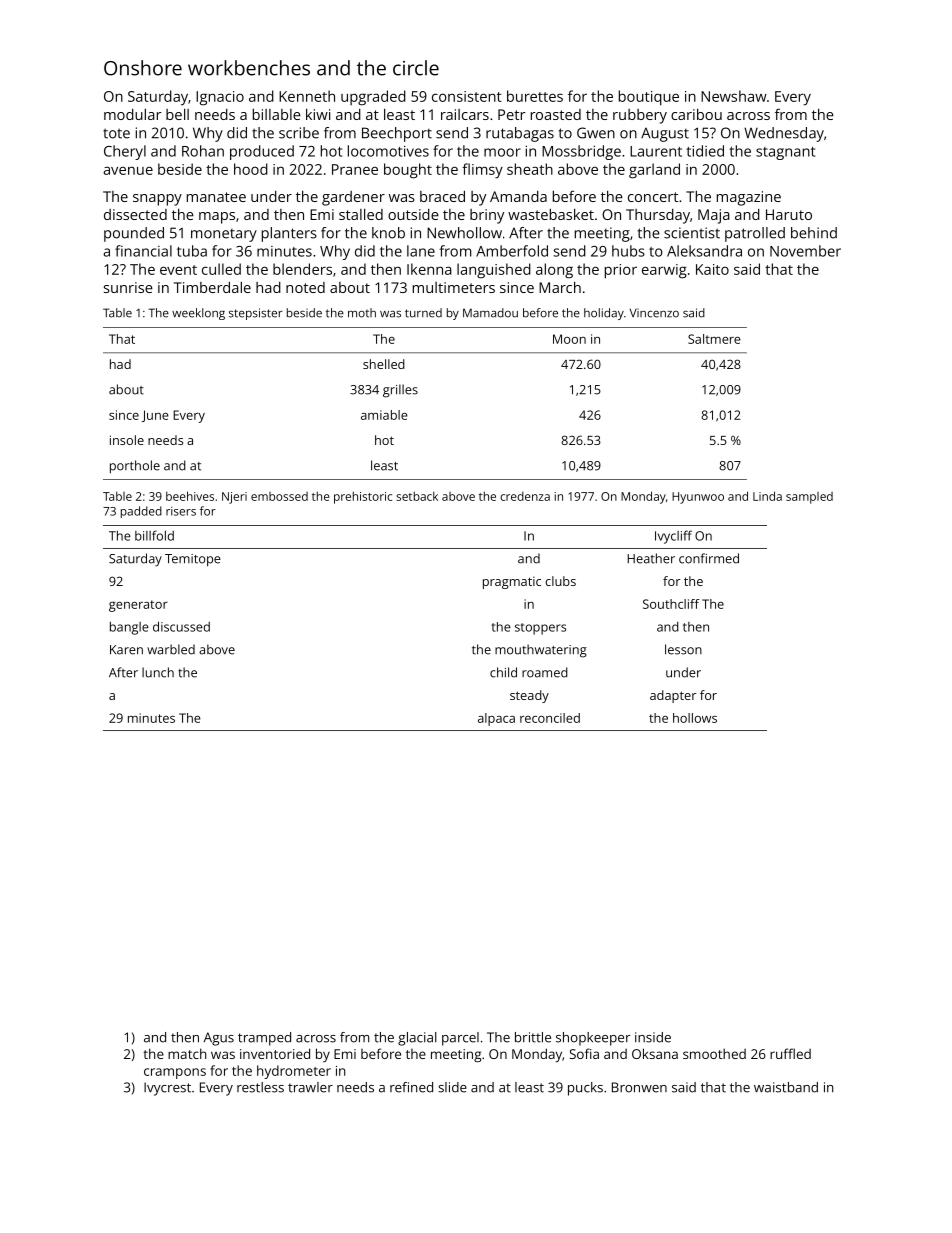  Describe the element at coordinates (155, 416) in the document. I see `June` at that location.
